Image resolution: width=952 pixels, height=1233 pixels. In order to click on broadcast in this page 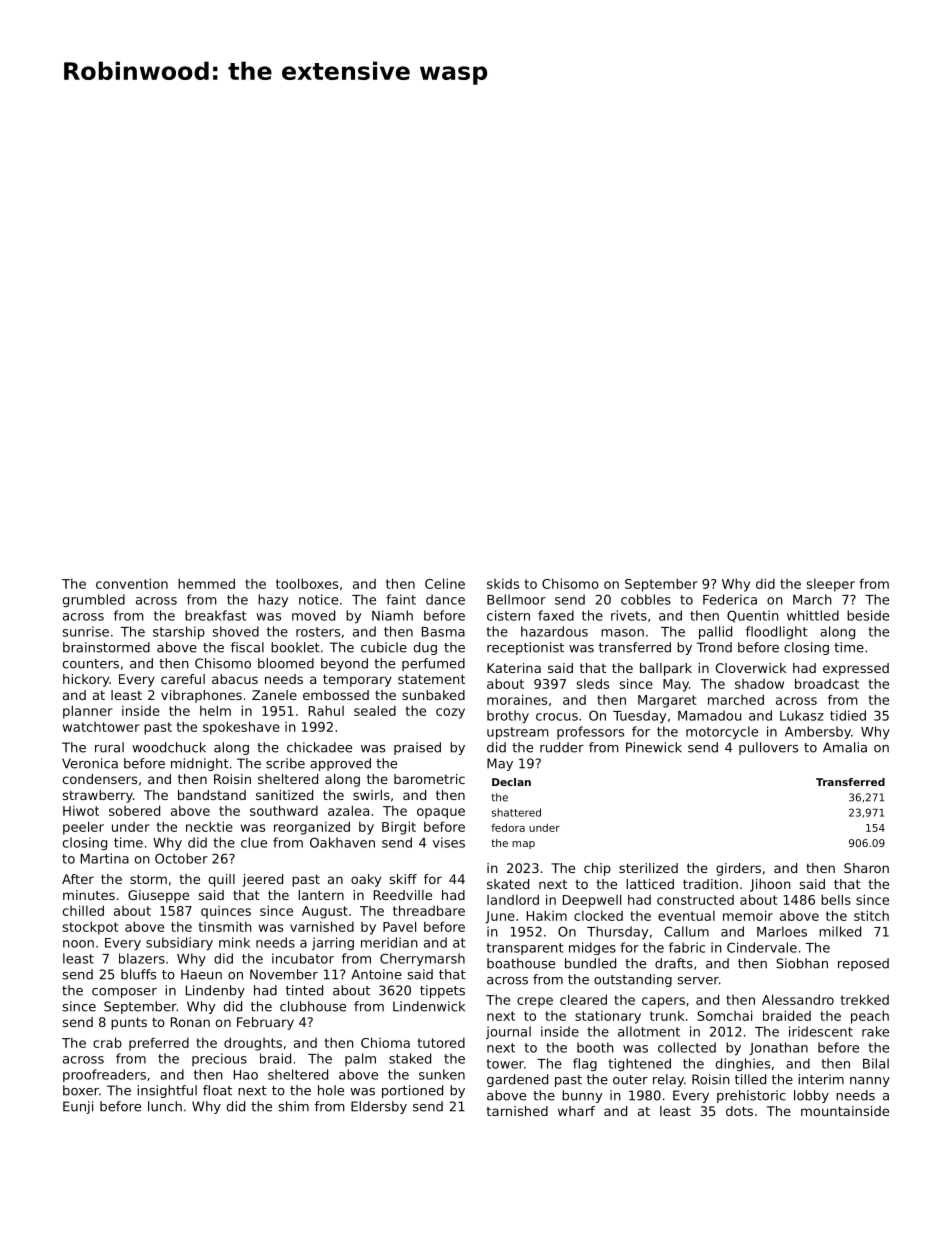, I will do `click(827, 683)`.
